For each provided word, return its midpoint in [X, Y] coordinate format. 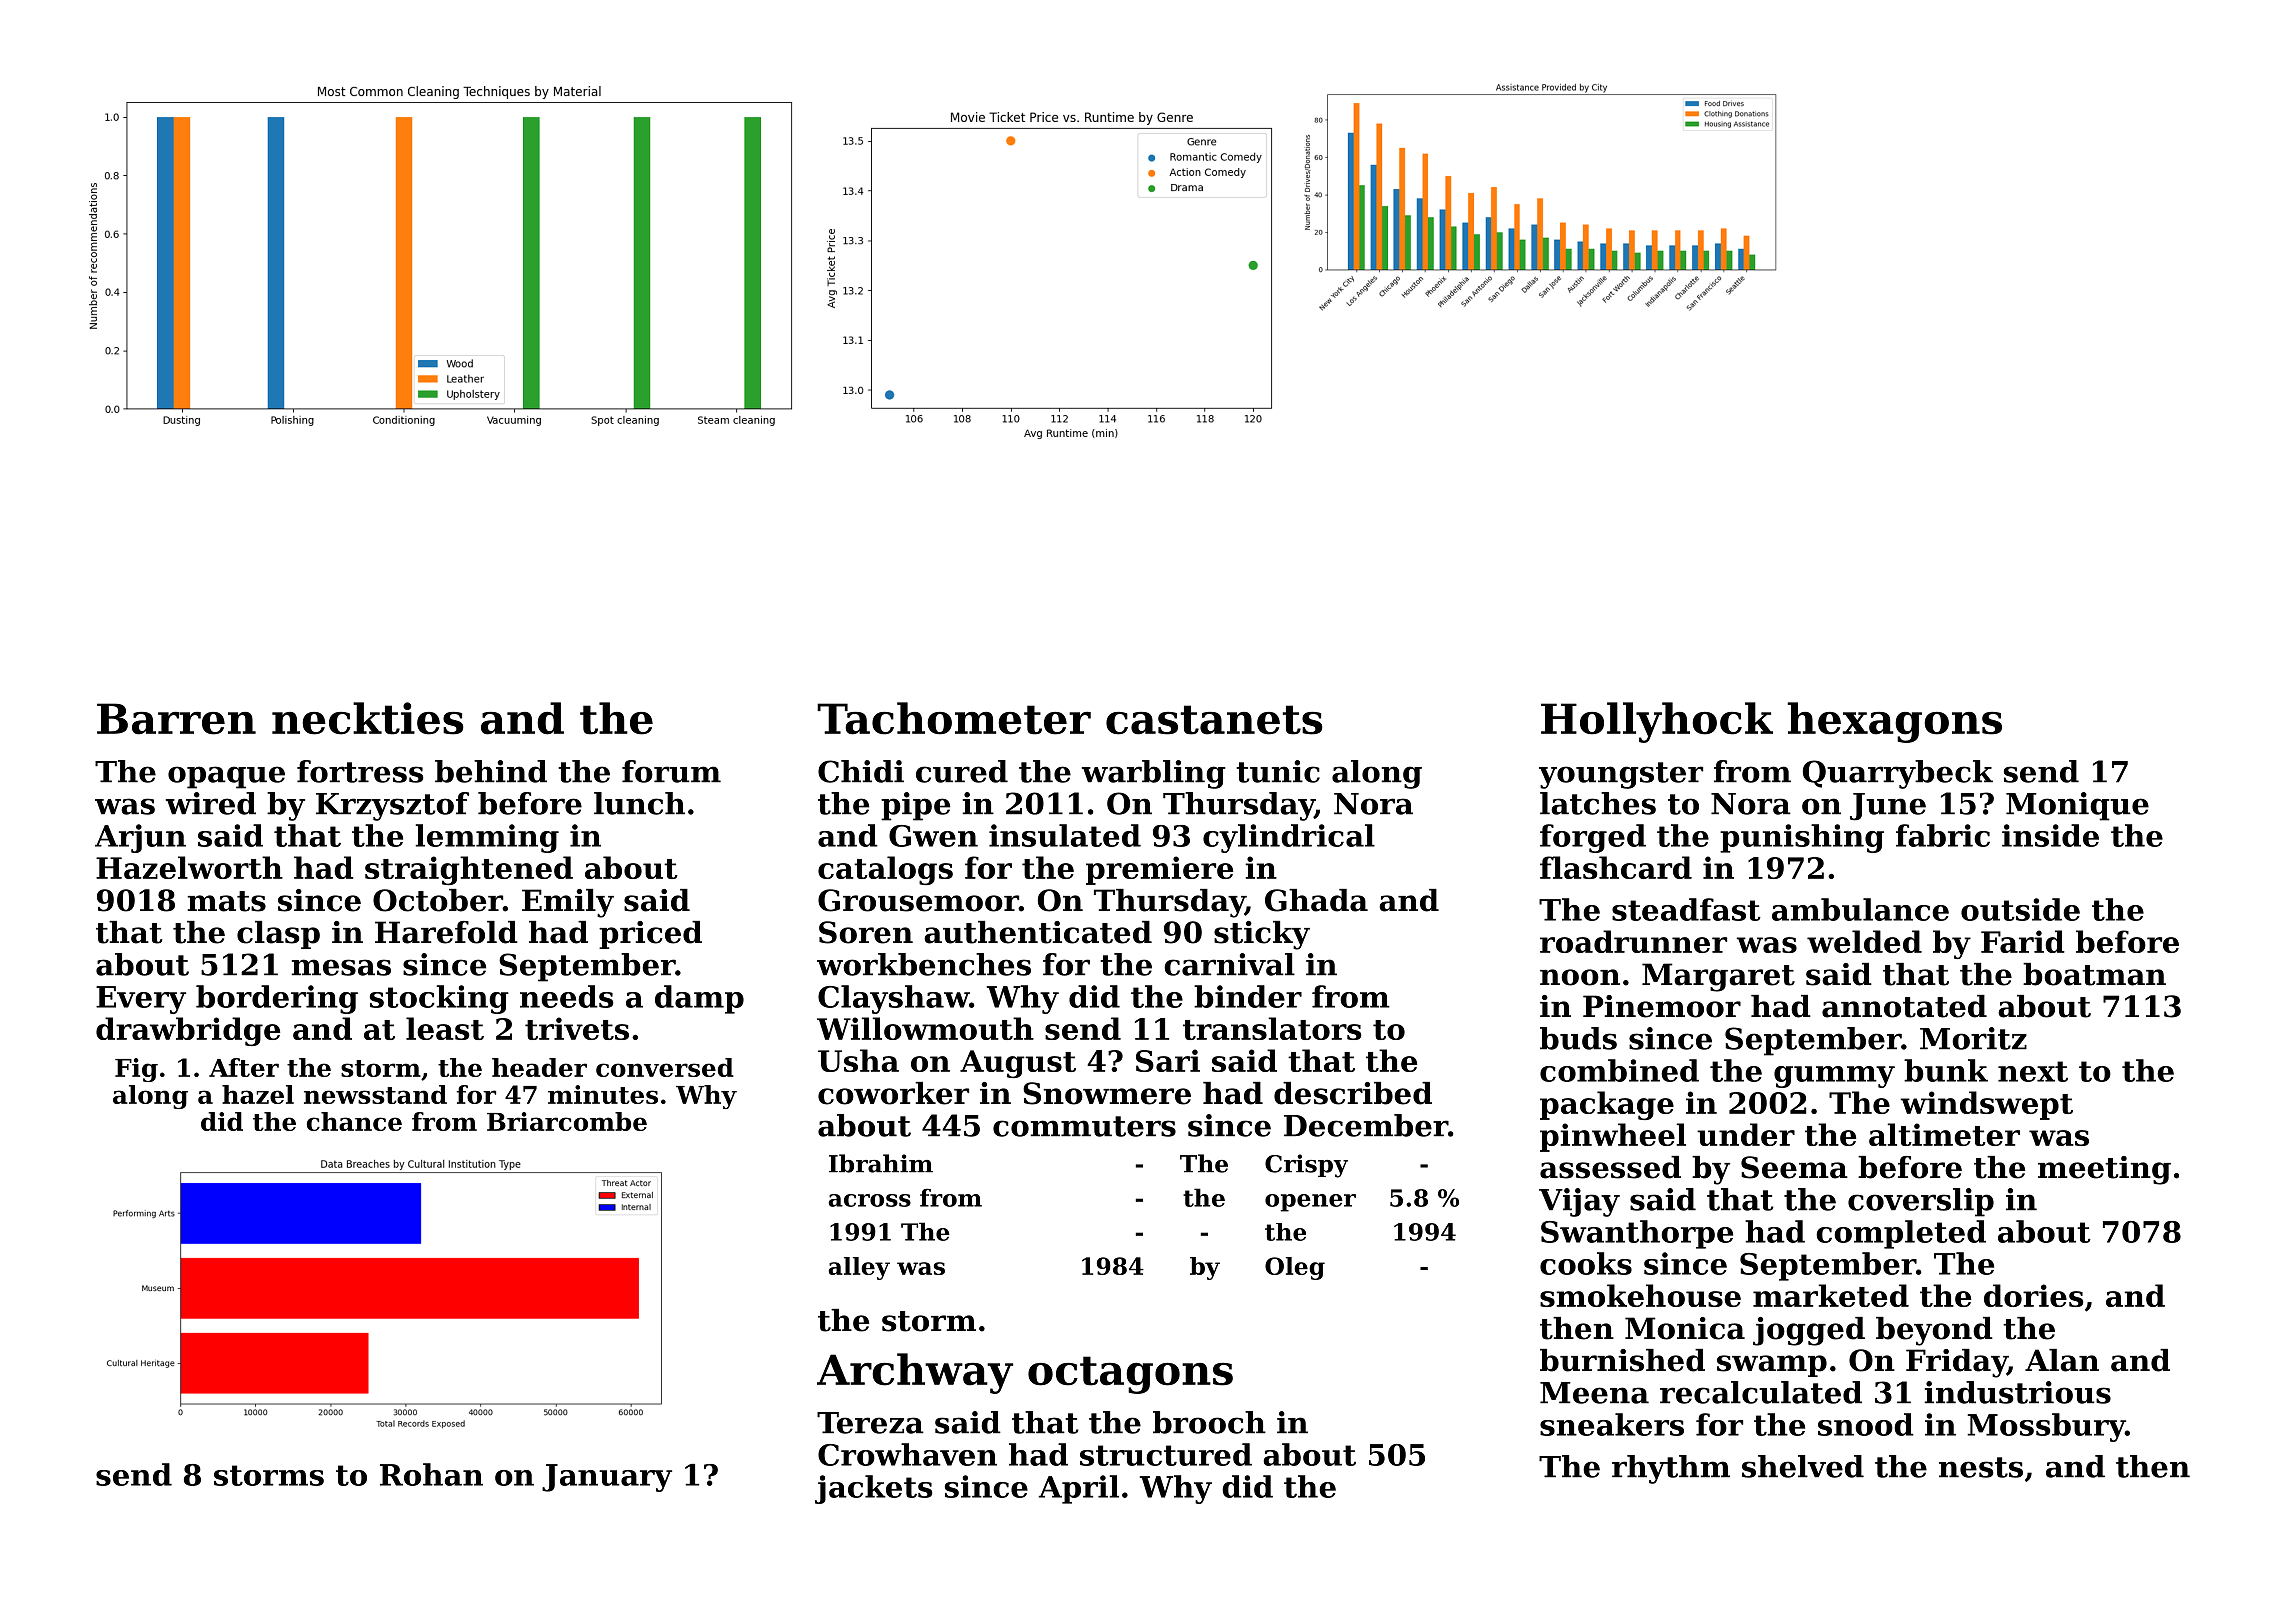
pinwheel [1613, 1137]
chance [354, 1121]
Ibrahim [881, 1163]
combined [1619, 1070]
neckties [368, 718]
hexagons [1895, 722]
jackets [873, 1489]
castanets [1214, 720]
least [445, 1028]
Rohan [431, 1474]
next [2033, 1071]
